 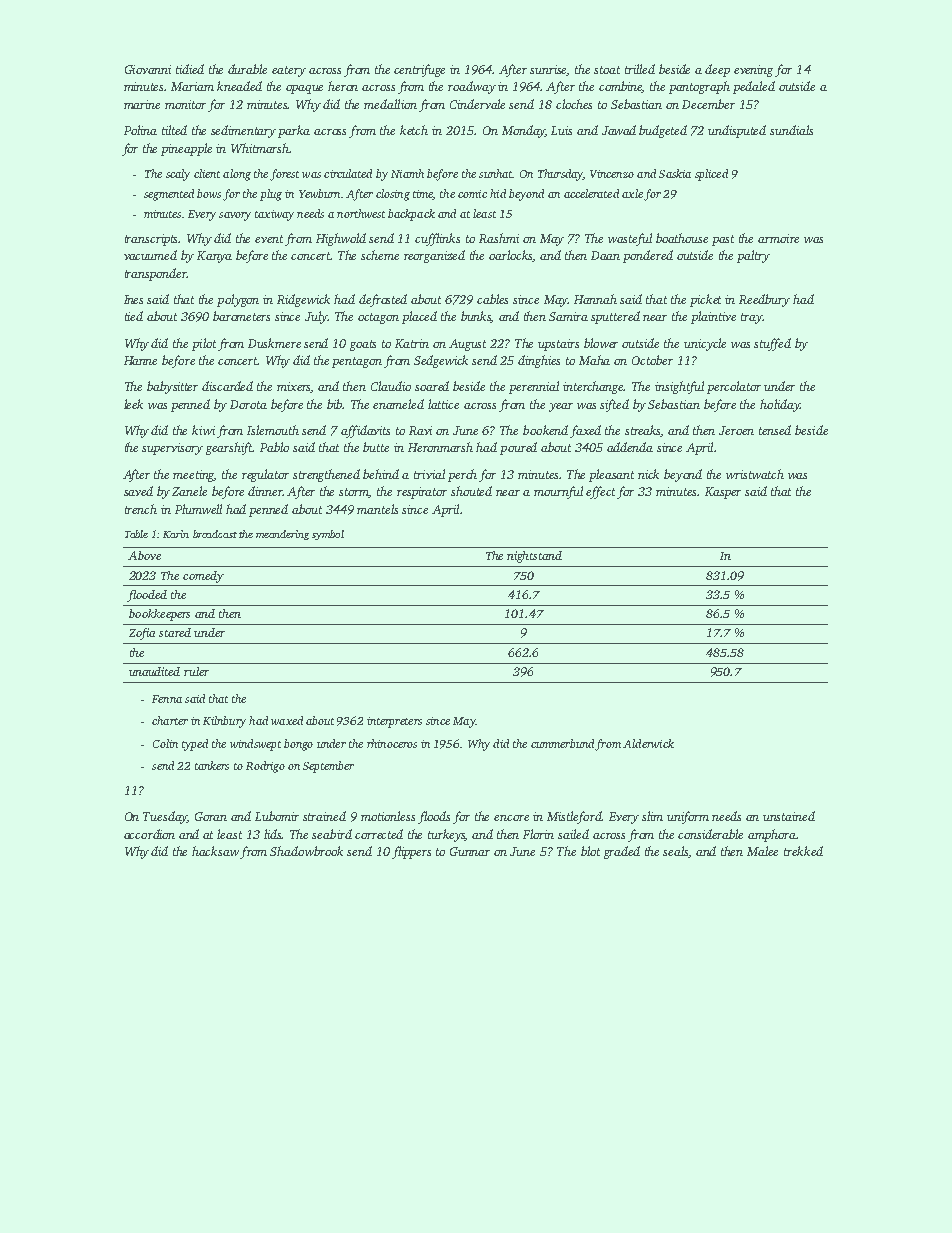 What do you see at coordinates (676, 852) in the page?
I see `seals` at bounding box center [676, 852].
